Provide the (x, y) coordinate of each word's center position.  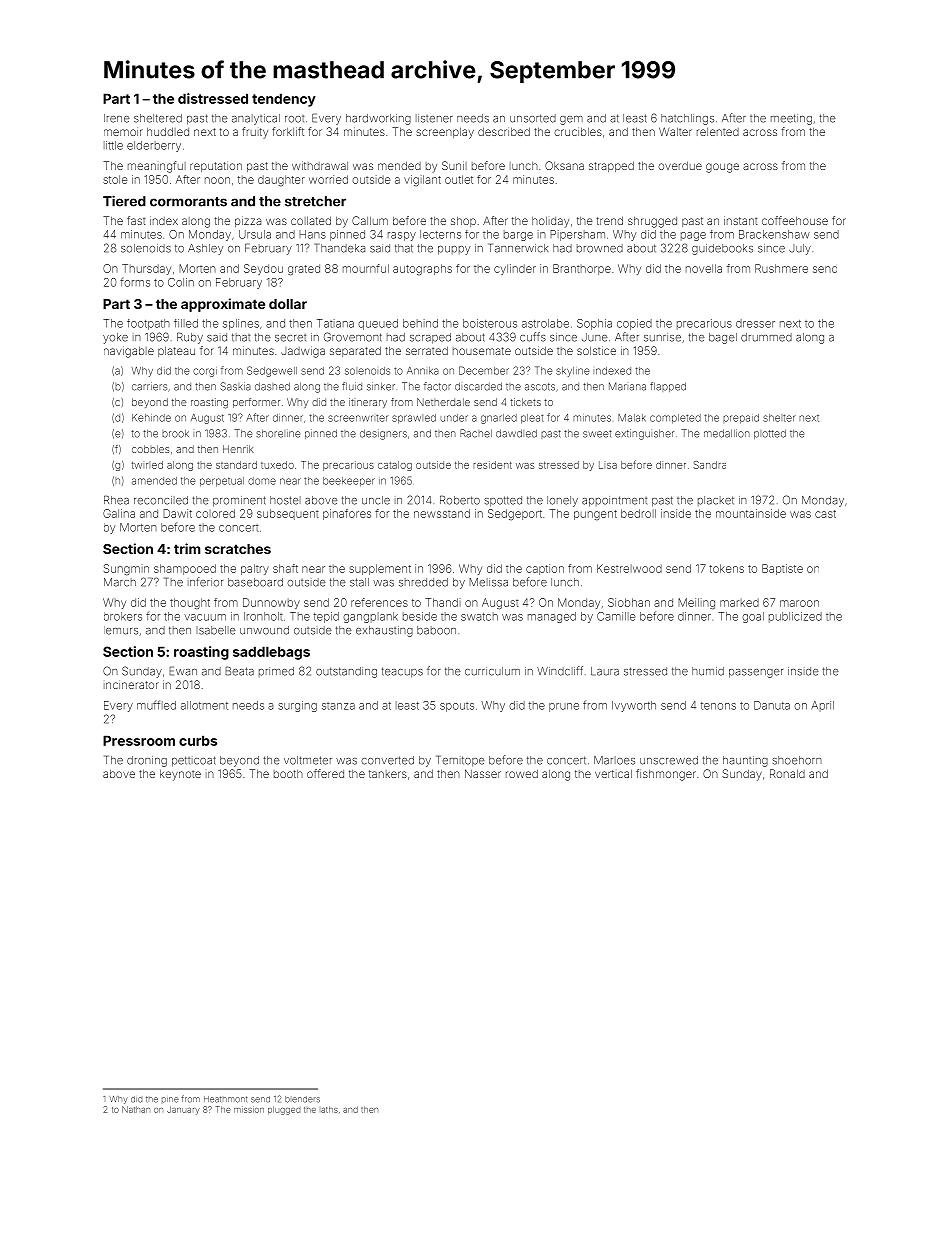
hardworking (378, 119)
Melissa (488, 582)
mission (249, 1109)
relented (718, 132)
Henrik (238, 449)
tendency (284, 100)
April (822, 706)
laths (329, 1109)
